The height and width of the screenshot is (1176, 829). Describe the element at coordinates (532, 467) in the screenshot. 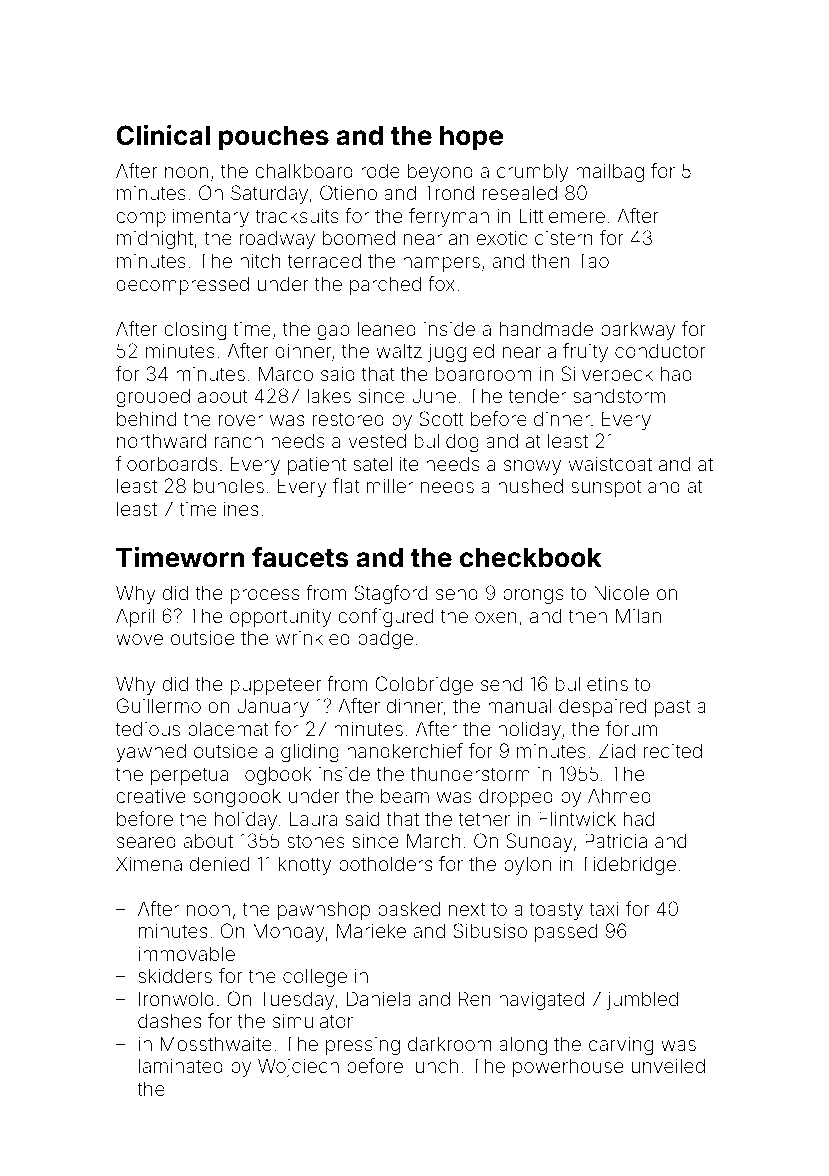

I see `snowy` at that location.
